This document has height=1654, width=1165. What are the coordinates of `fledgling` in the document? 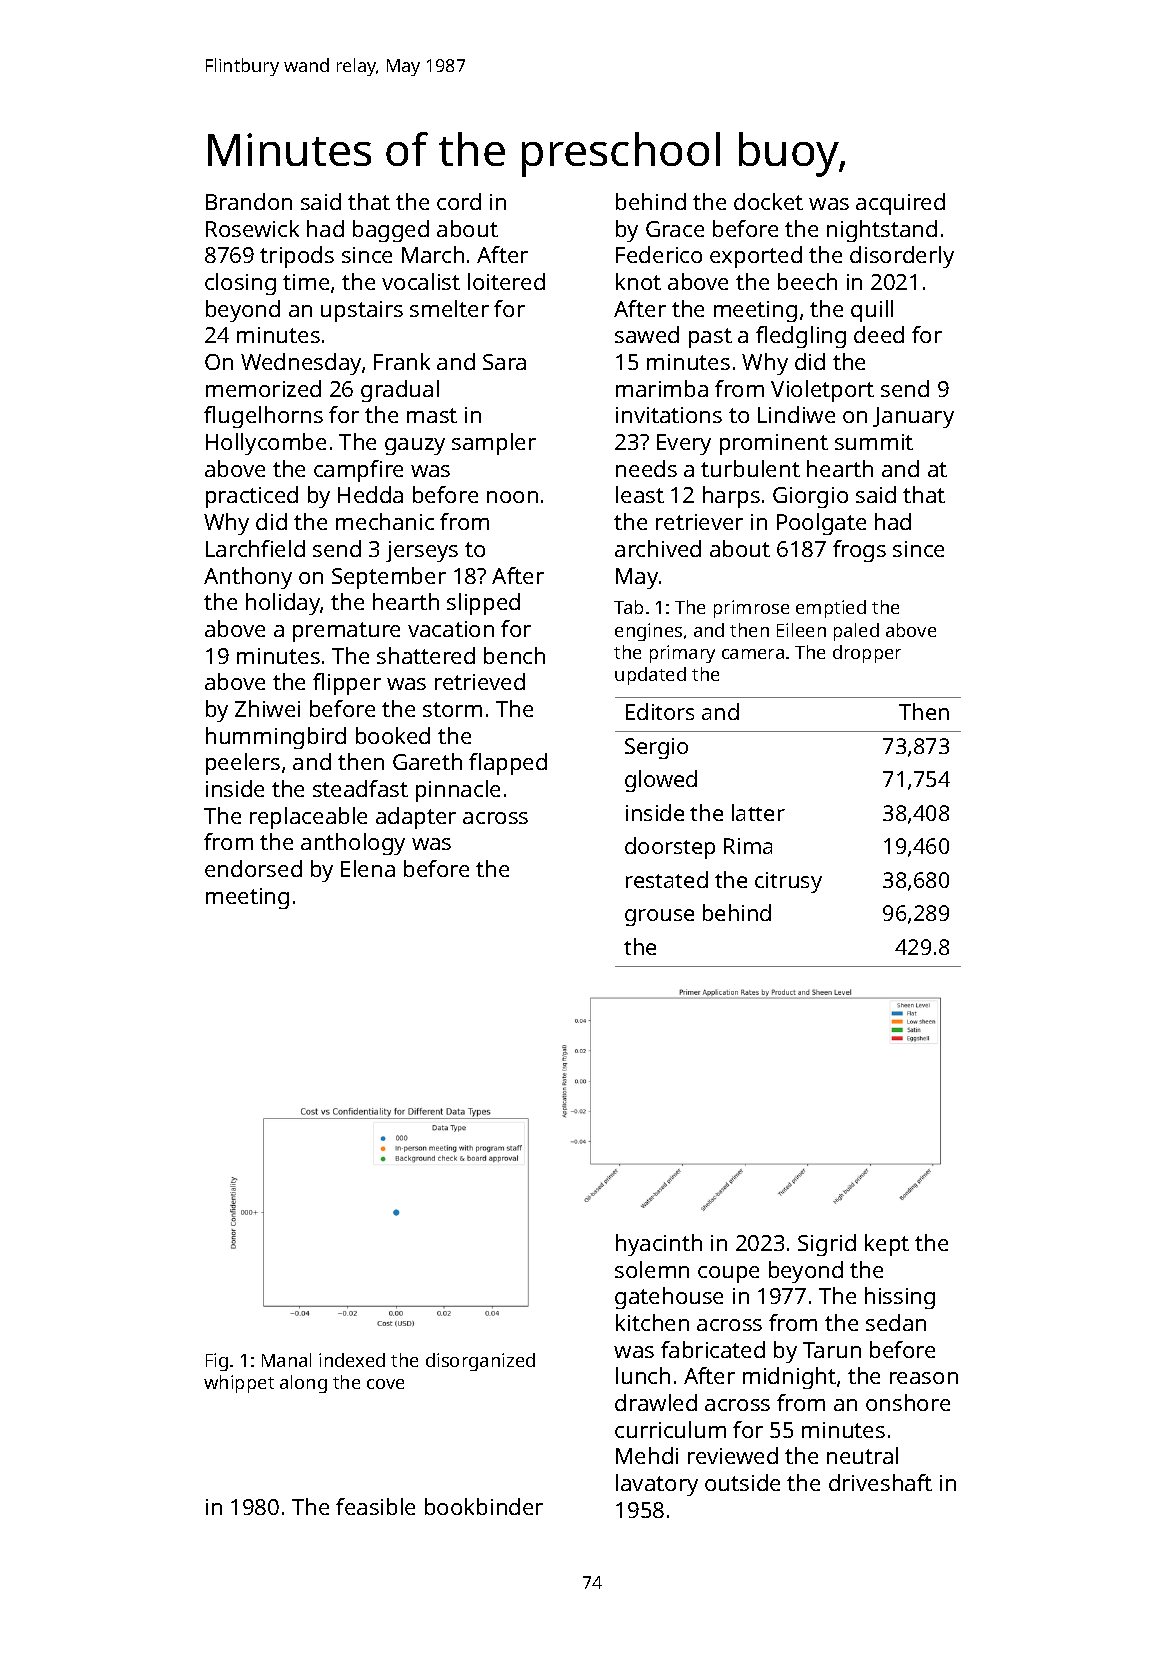 It's located at (801, 337).
